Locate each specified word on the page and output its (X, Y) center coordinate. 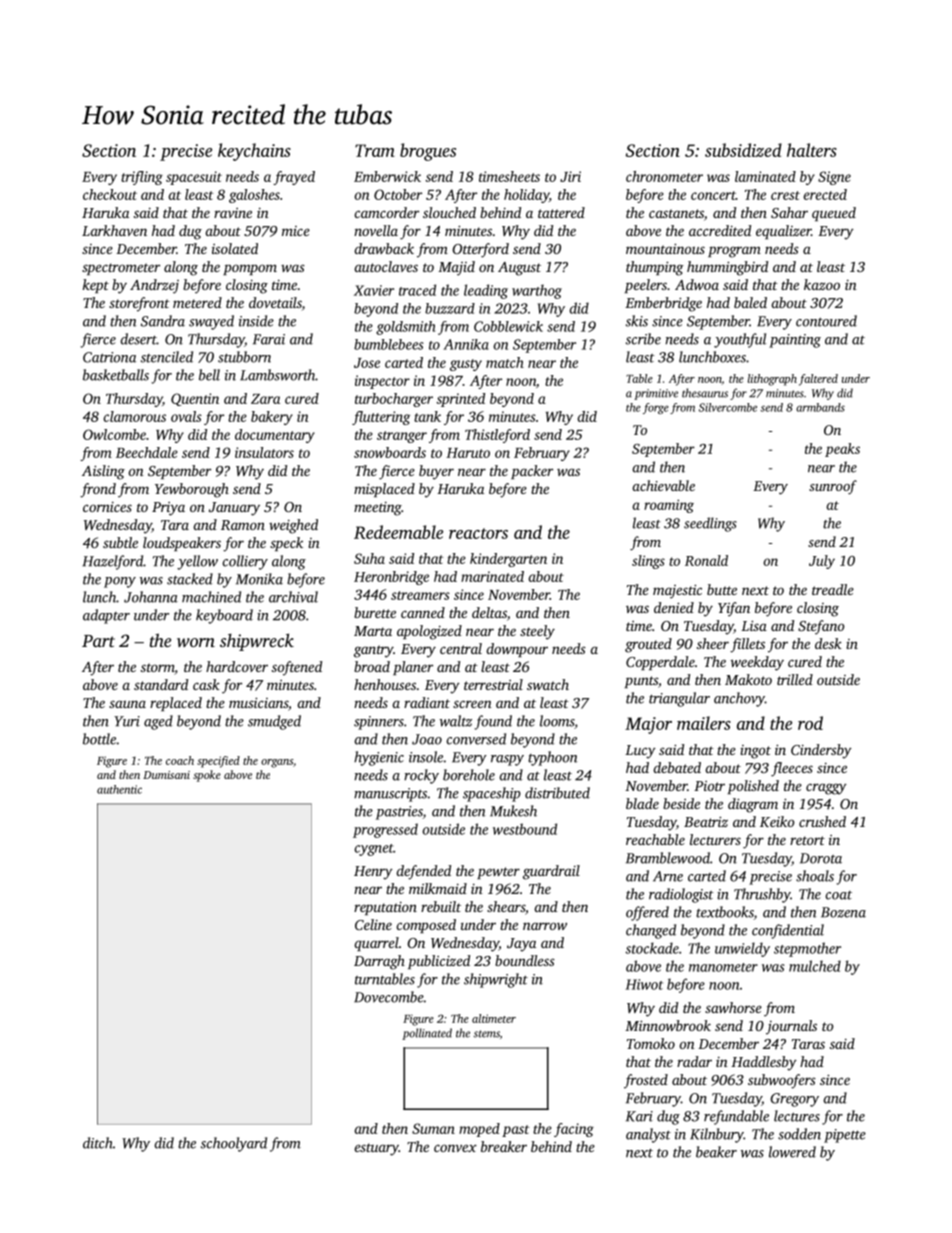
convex (455, 1148)
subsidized (743, 150)
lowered (792, 1152)
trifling (142, 178)
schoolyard (234, 1144)
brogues (428, 152)
